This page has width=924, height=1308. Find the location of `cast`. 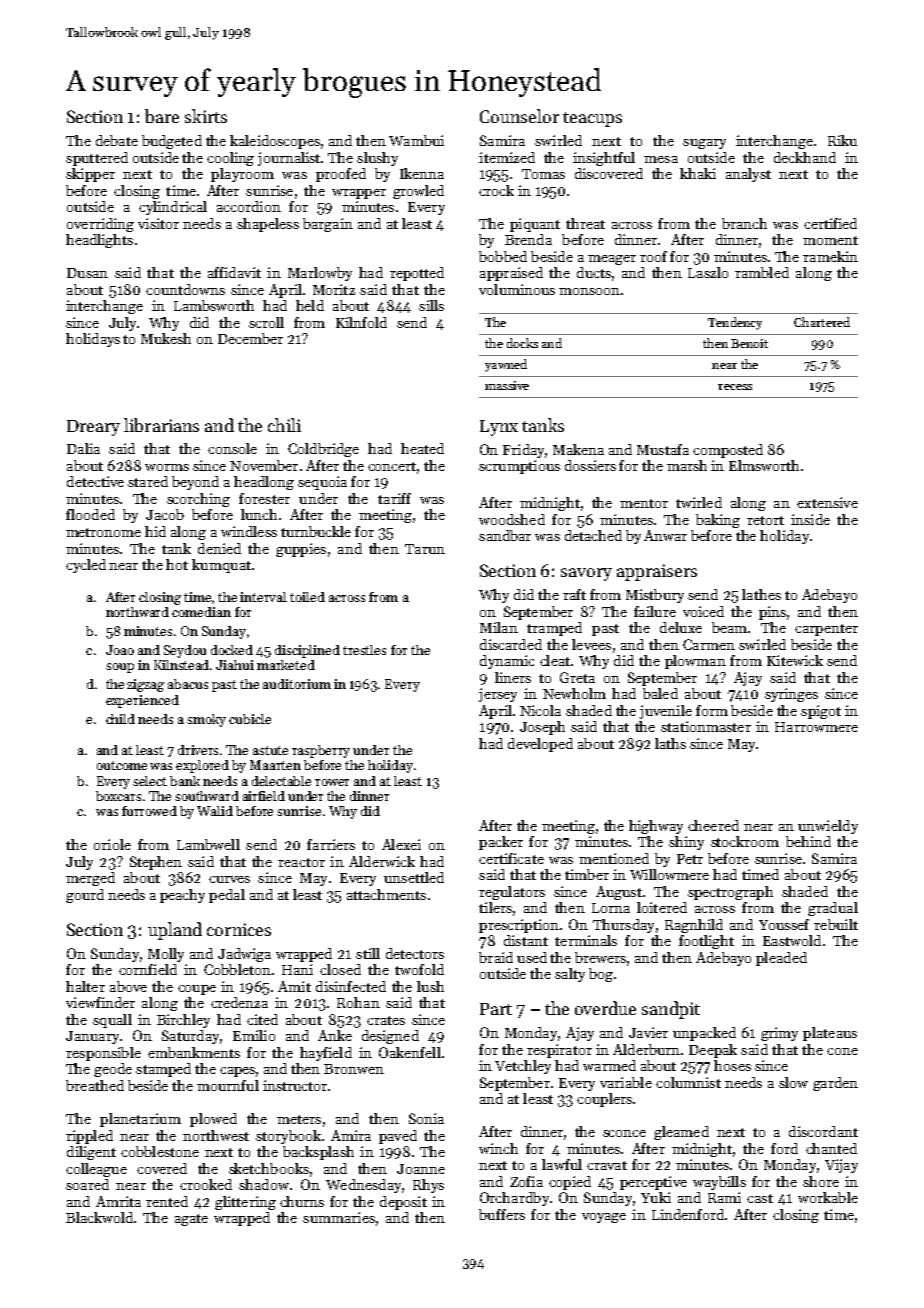

cast is located at coordinates (760, 1198).
